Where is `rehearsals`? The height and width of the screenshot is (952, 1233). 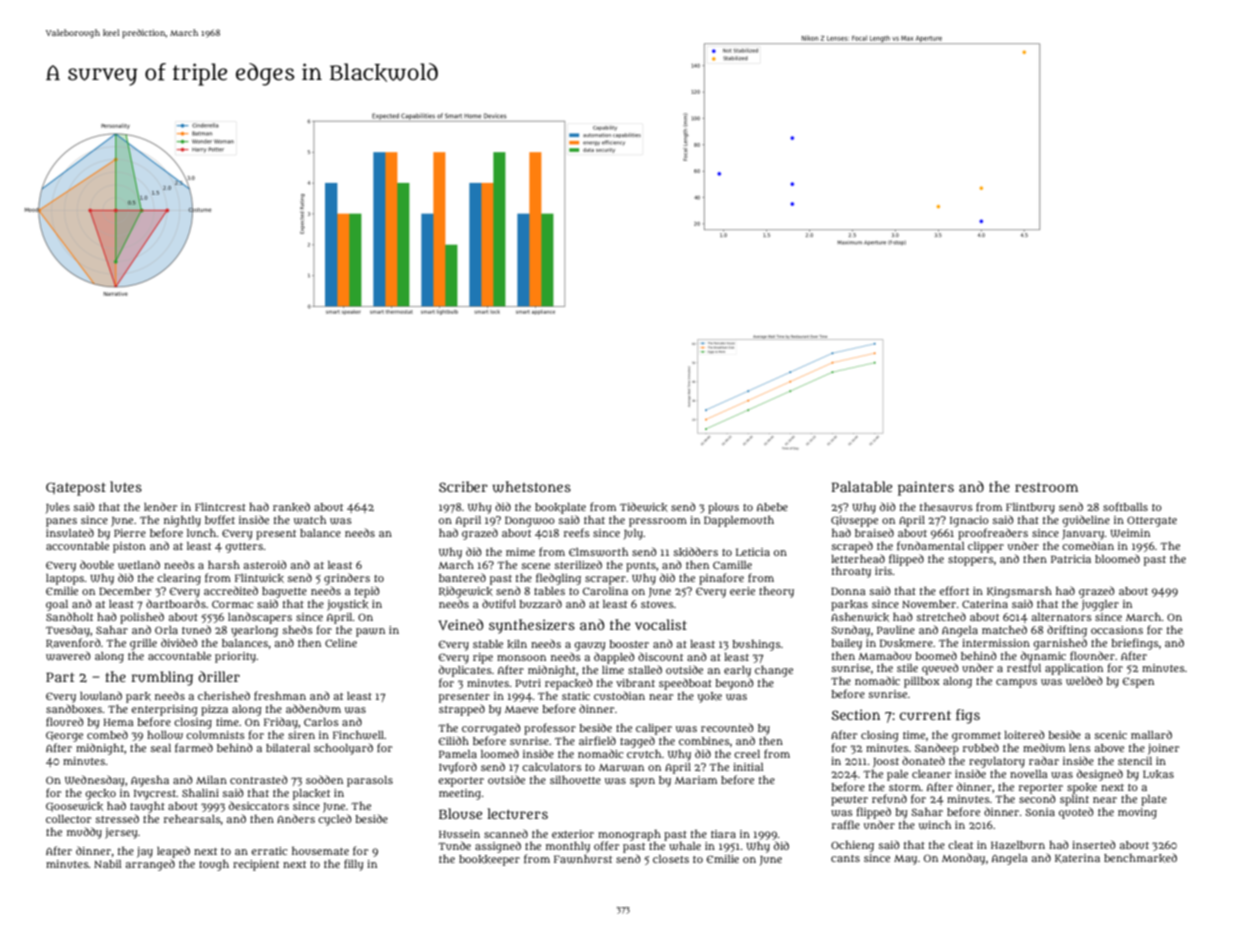
rehearsals is located at coordinates (192, 819).
